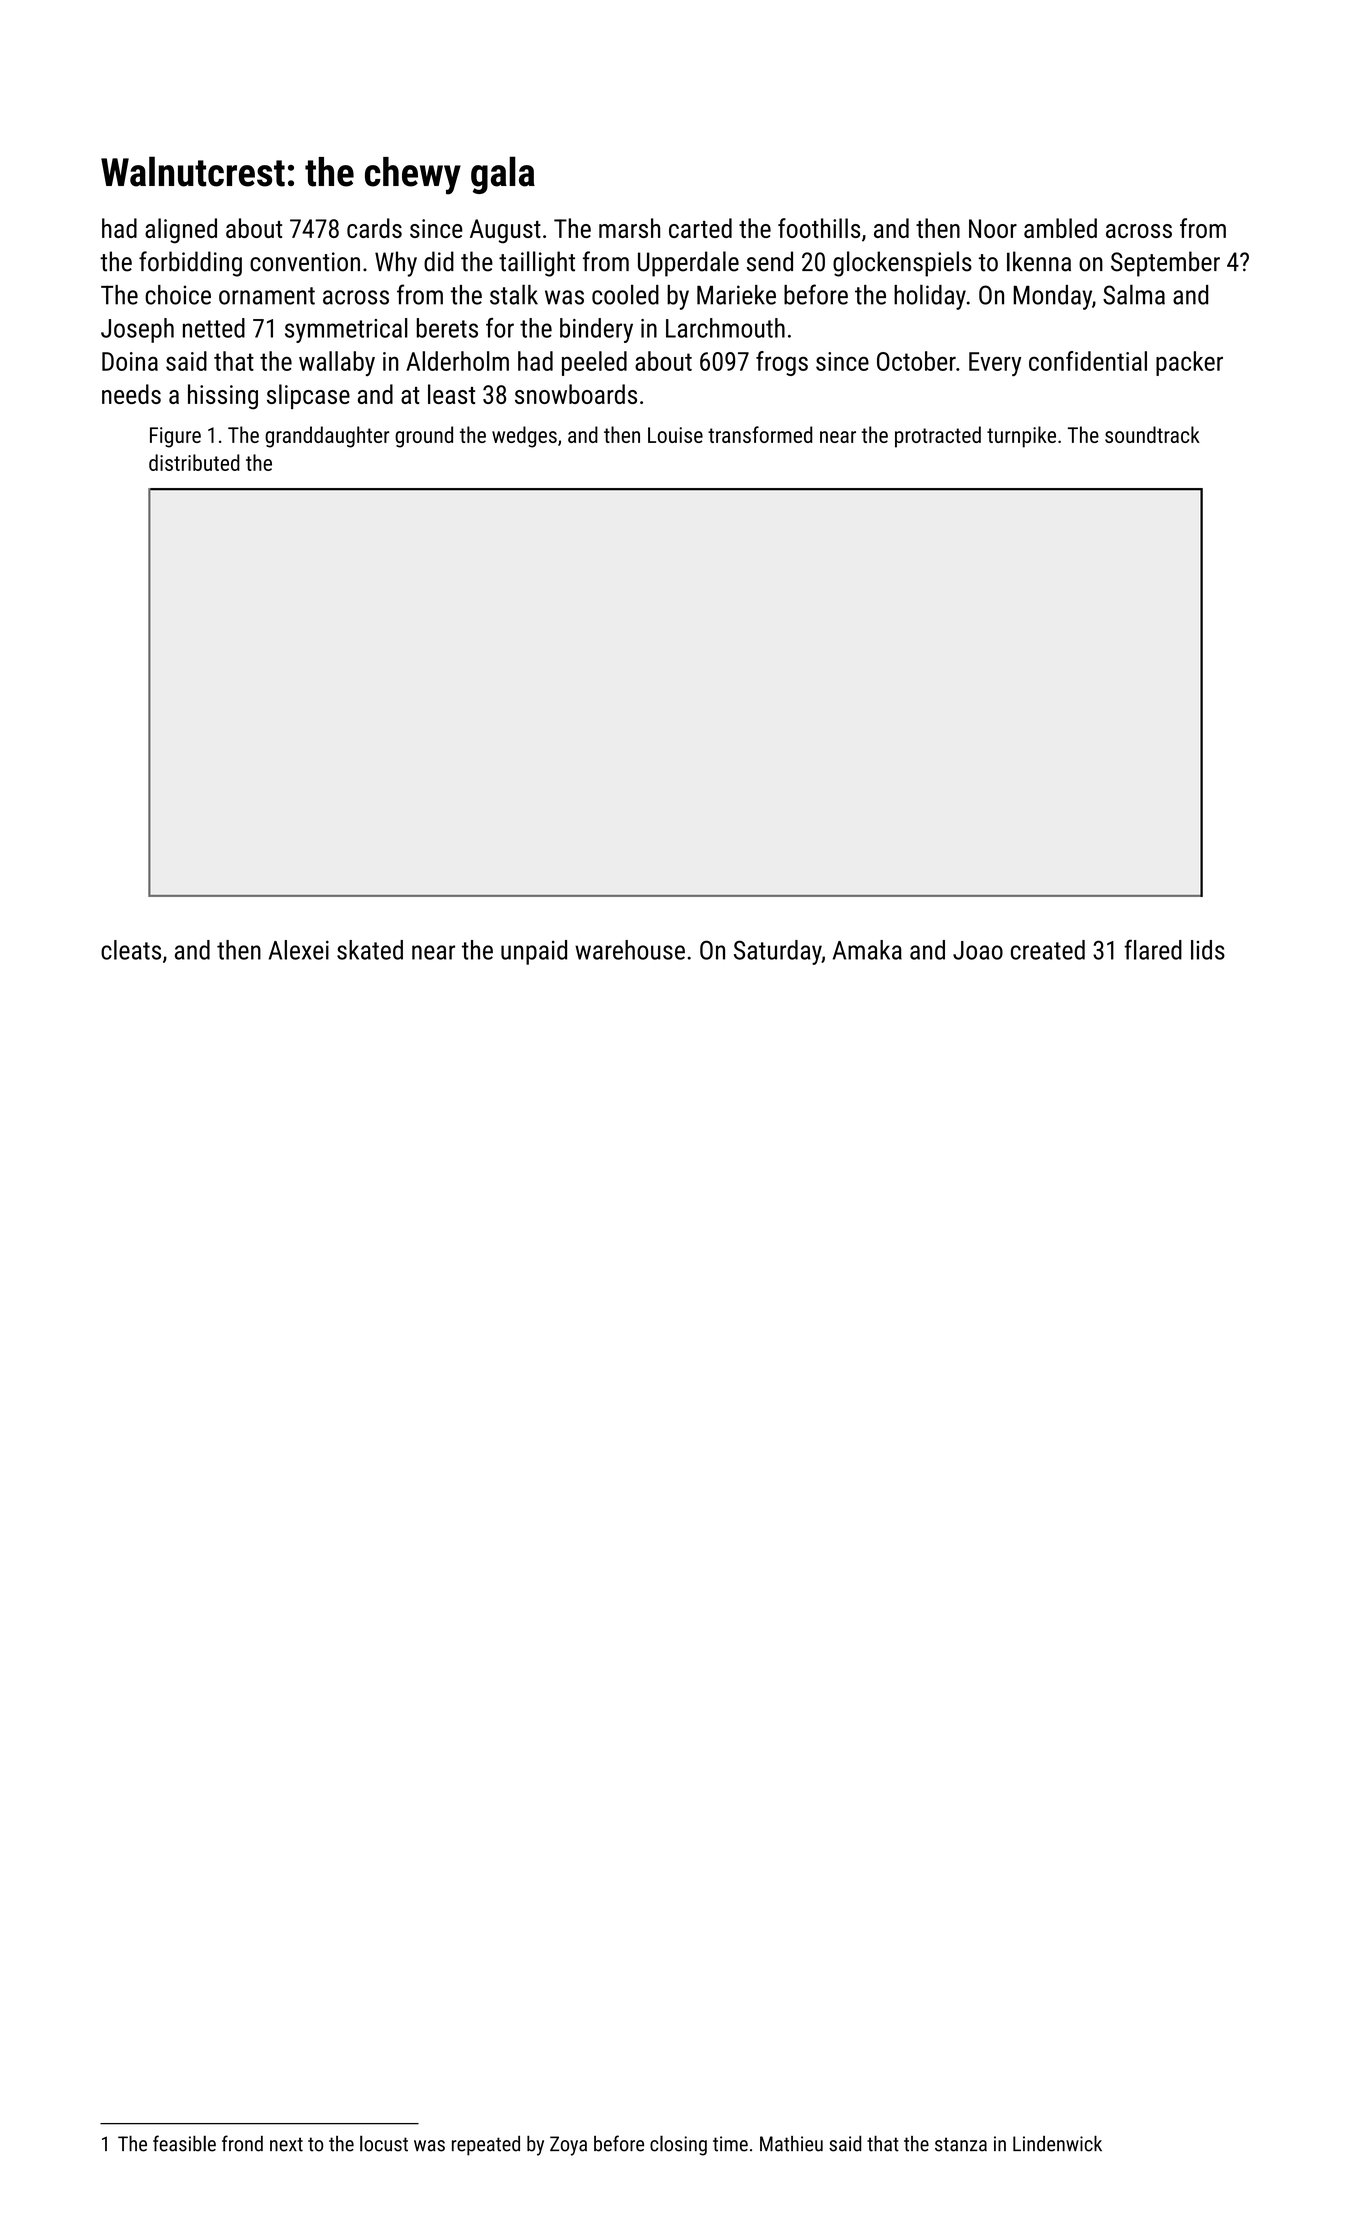  What do you see at coordinates (778, 952) in the image?
I see `Saturday` at bounding box center [778, 952].
